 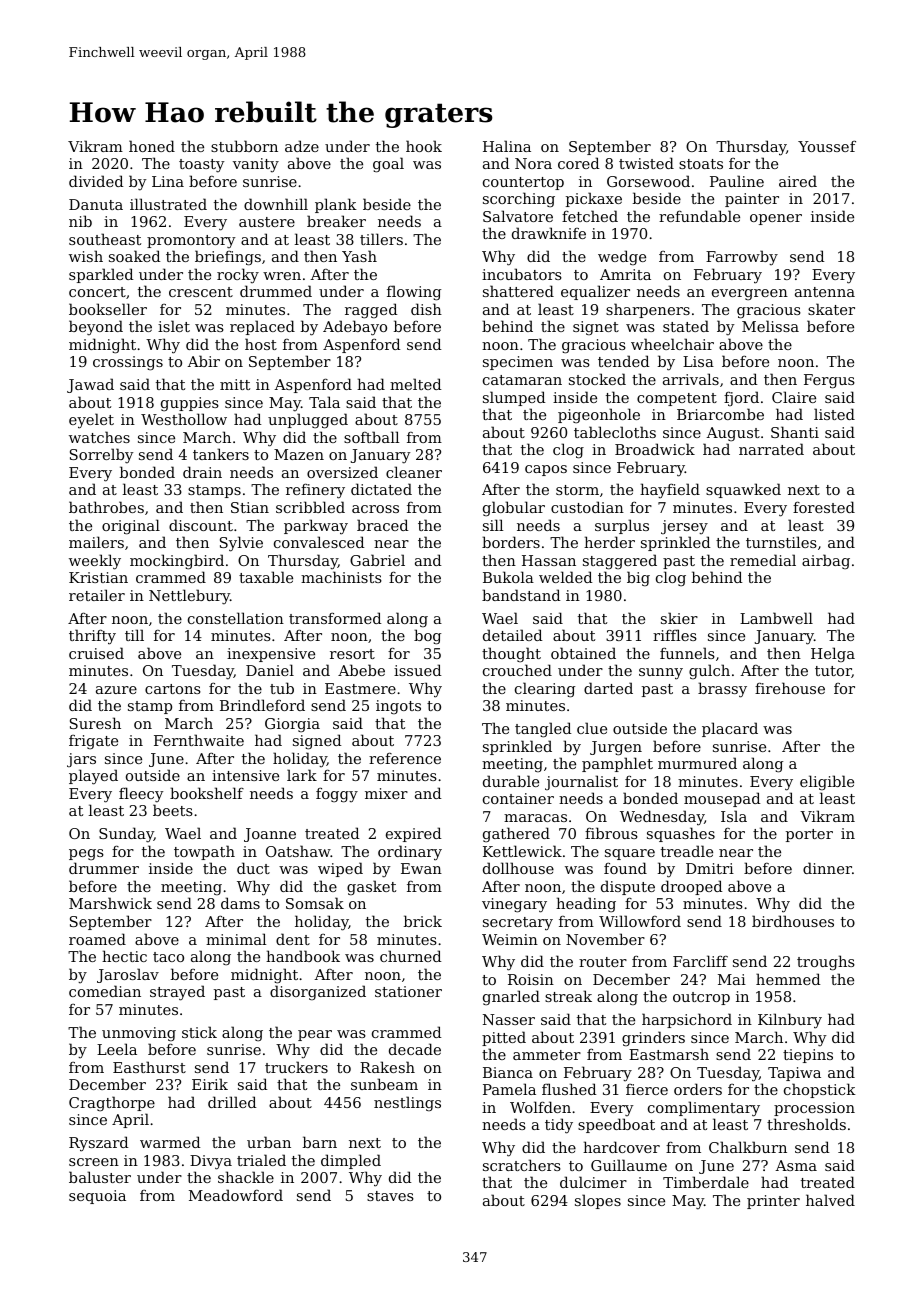 I want to click on Jawad, so click(x=90, y=385).
